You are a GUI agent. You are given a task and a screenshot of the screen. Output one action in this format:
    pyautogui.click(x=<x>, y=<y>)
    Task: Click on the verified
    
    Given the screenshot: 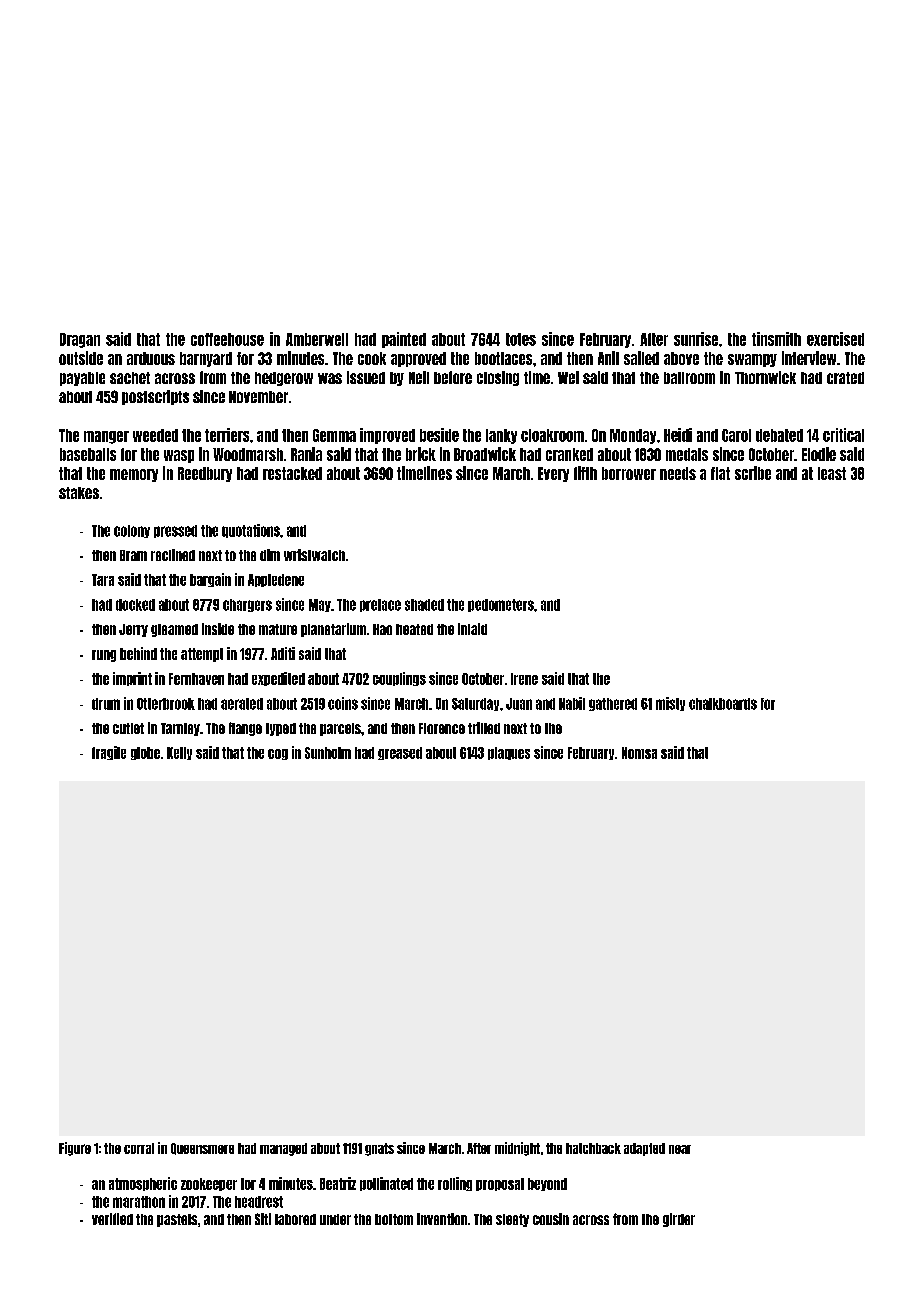 What is the action you would take?
    pyautogui.click(x=112, y=1219)
